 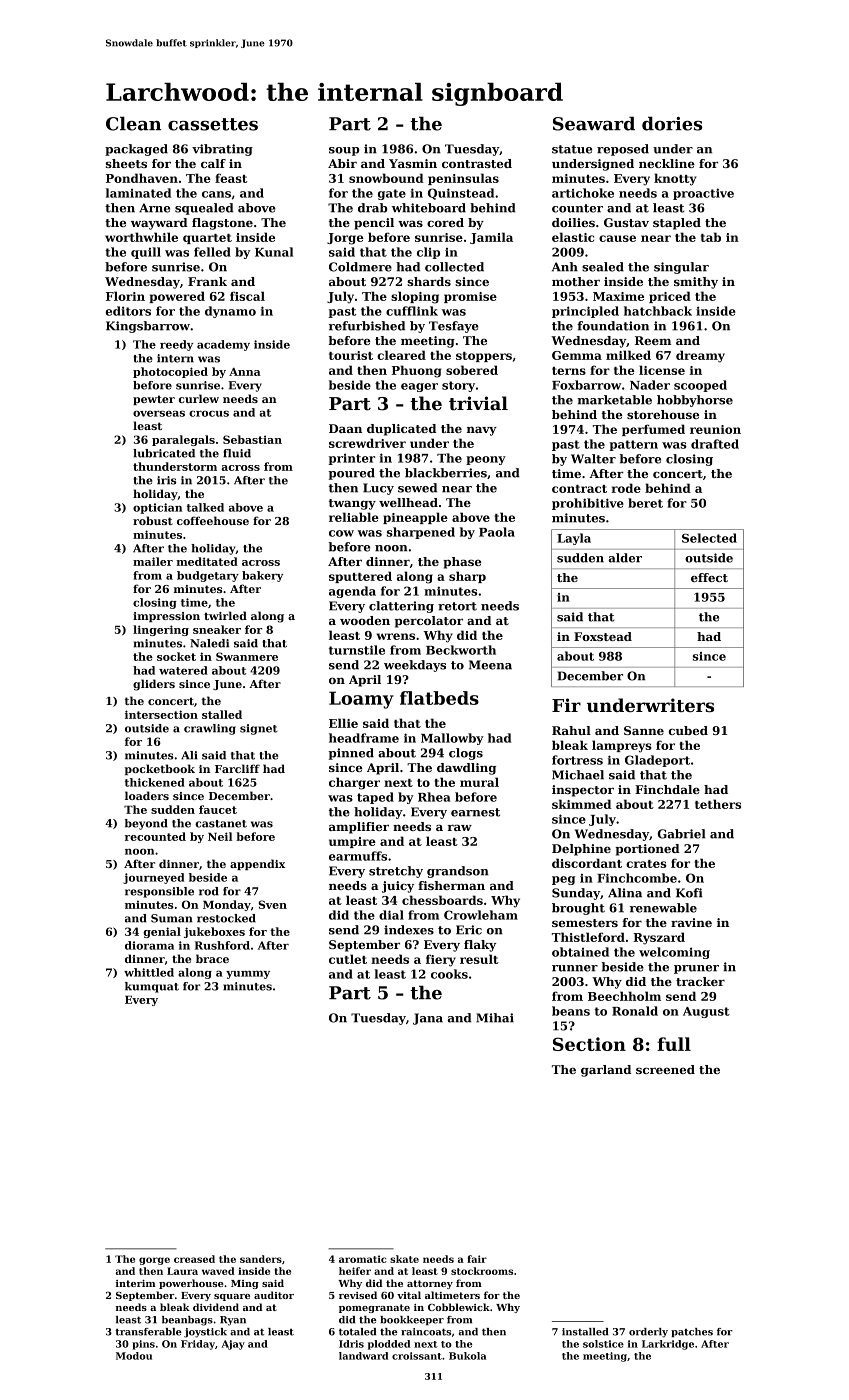 What do you see at coordinates (212, 958) in the document?
I see `brace` at bounding box center [212, 958].
